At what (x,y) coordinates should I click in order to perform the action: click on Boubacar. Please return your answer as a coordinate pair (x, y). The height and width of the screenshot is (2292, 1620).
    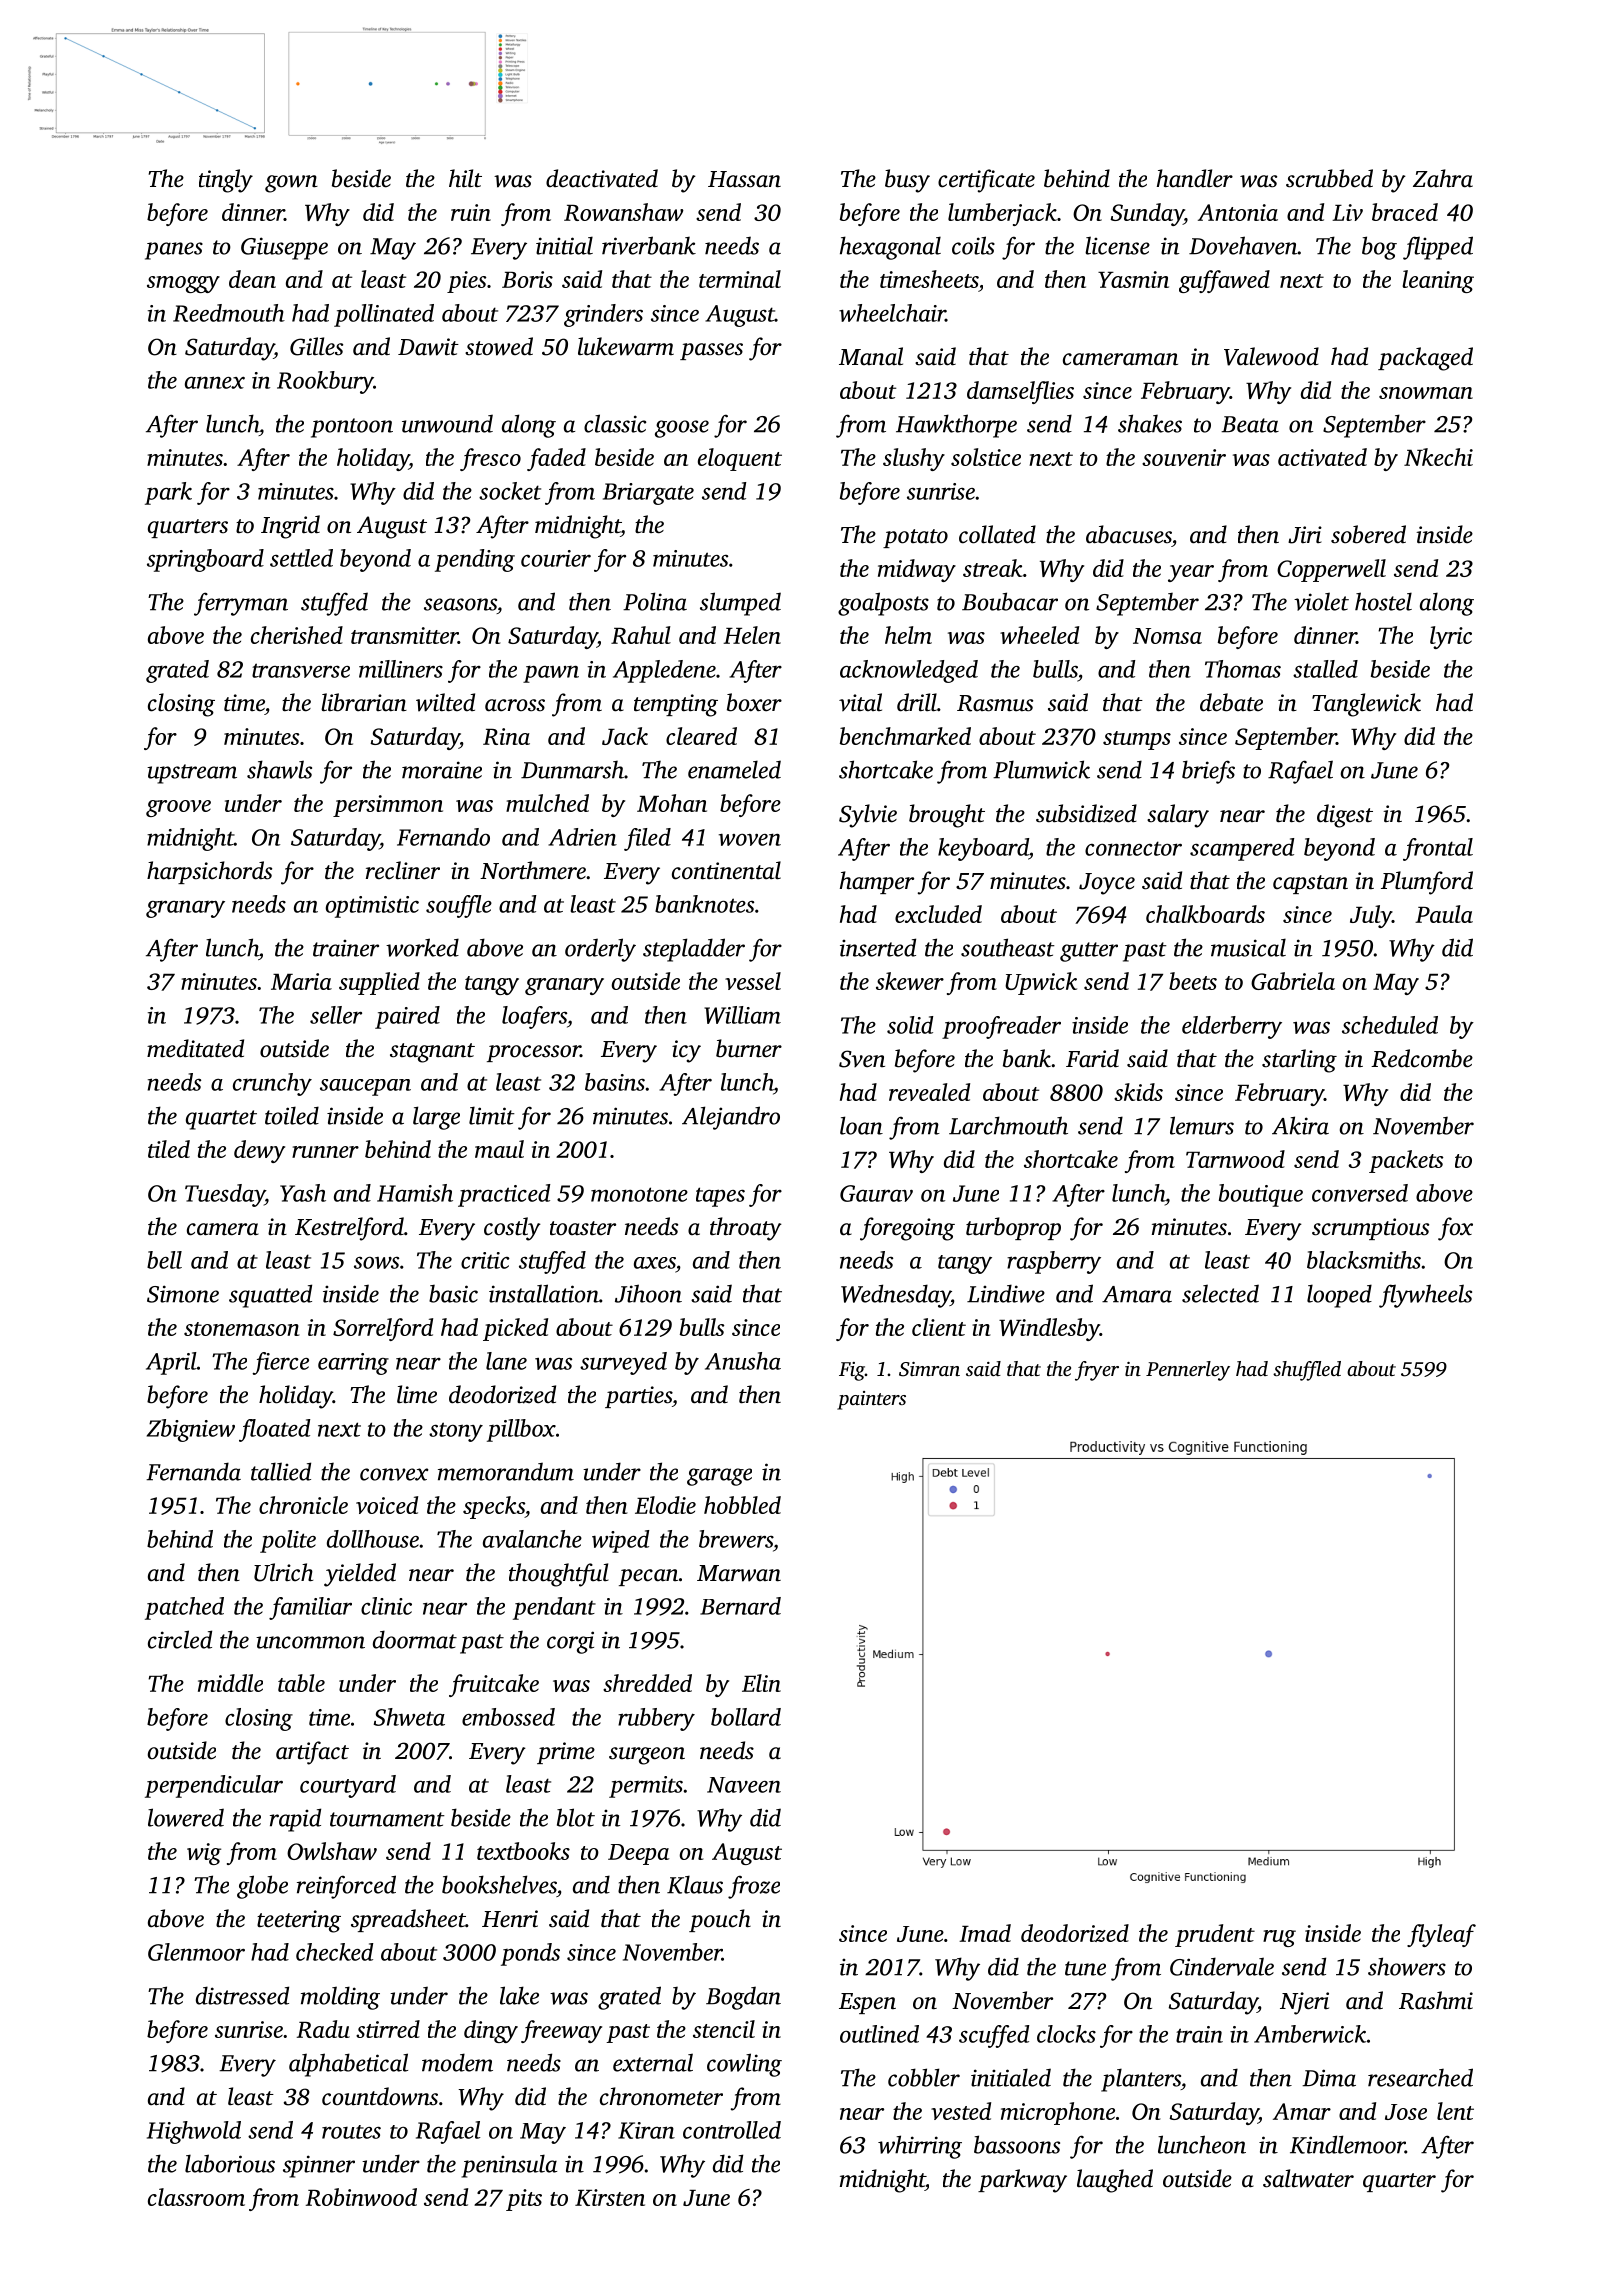
    Looking at the image, I should click on (1010, 601).
